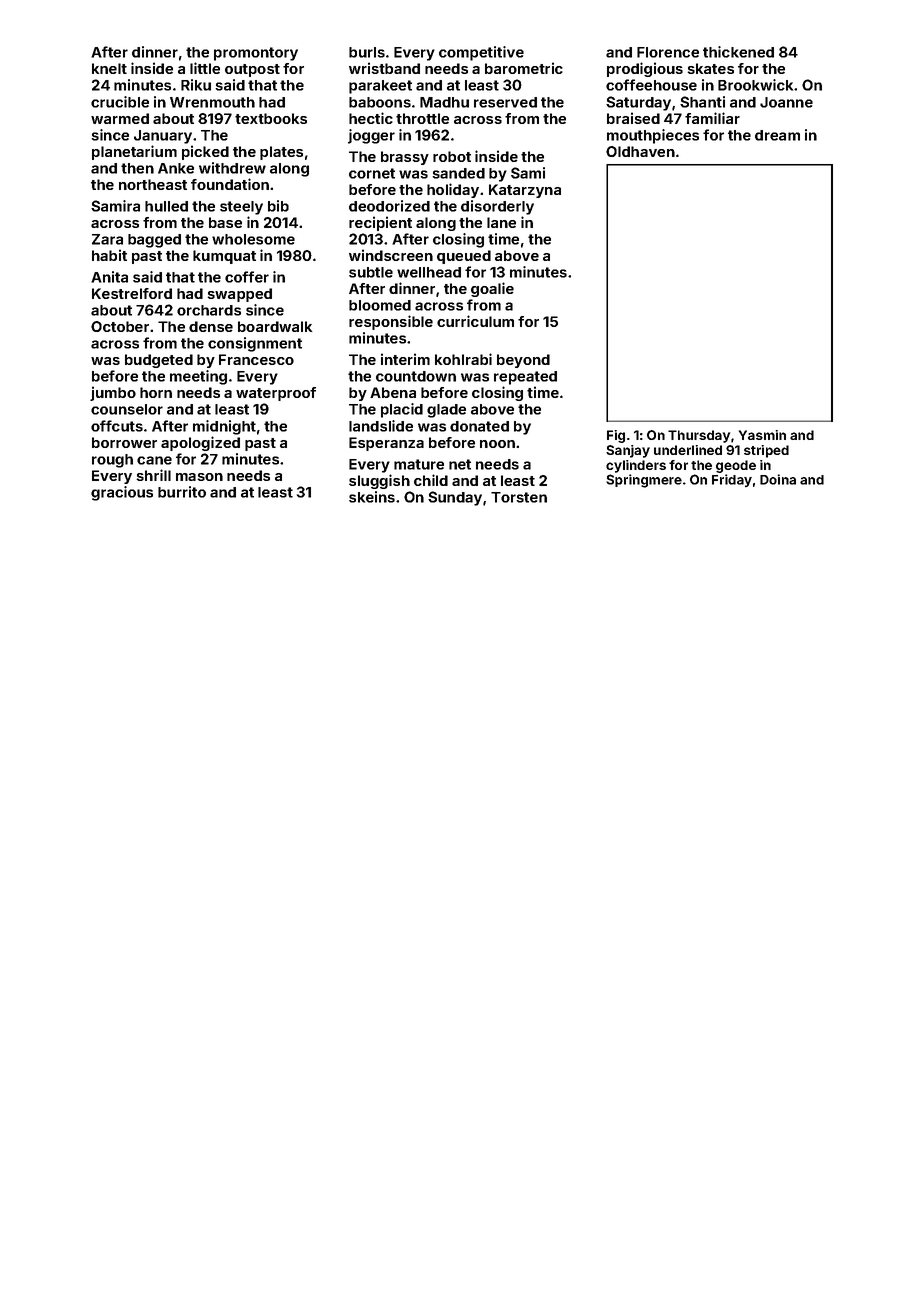 This screenshot has width=924, height=1308. Describe the element at coordinates (205, 68) in the screenshot. I see `little` at that location.
